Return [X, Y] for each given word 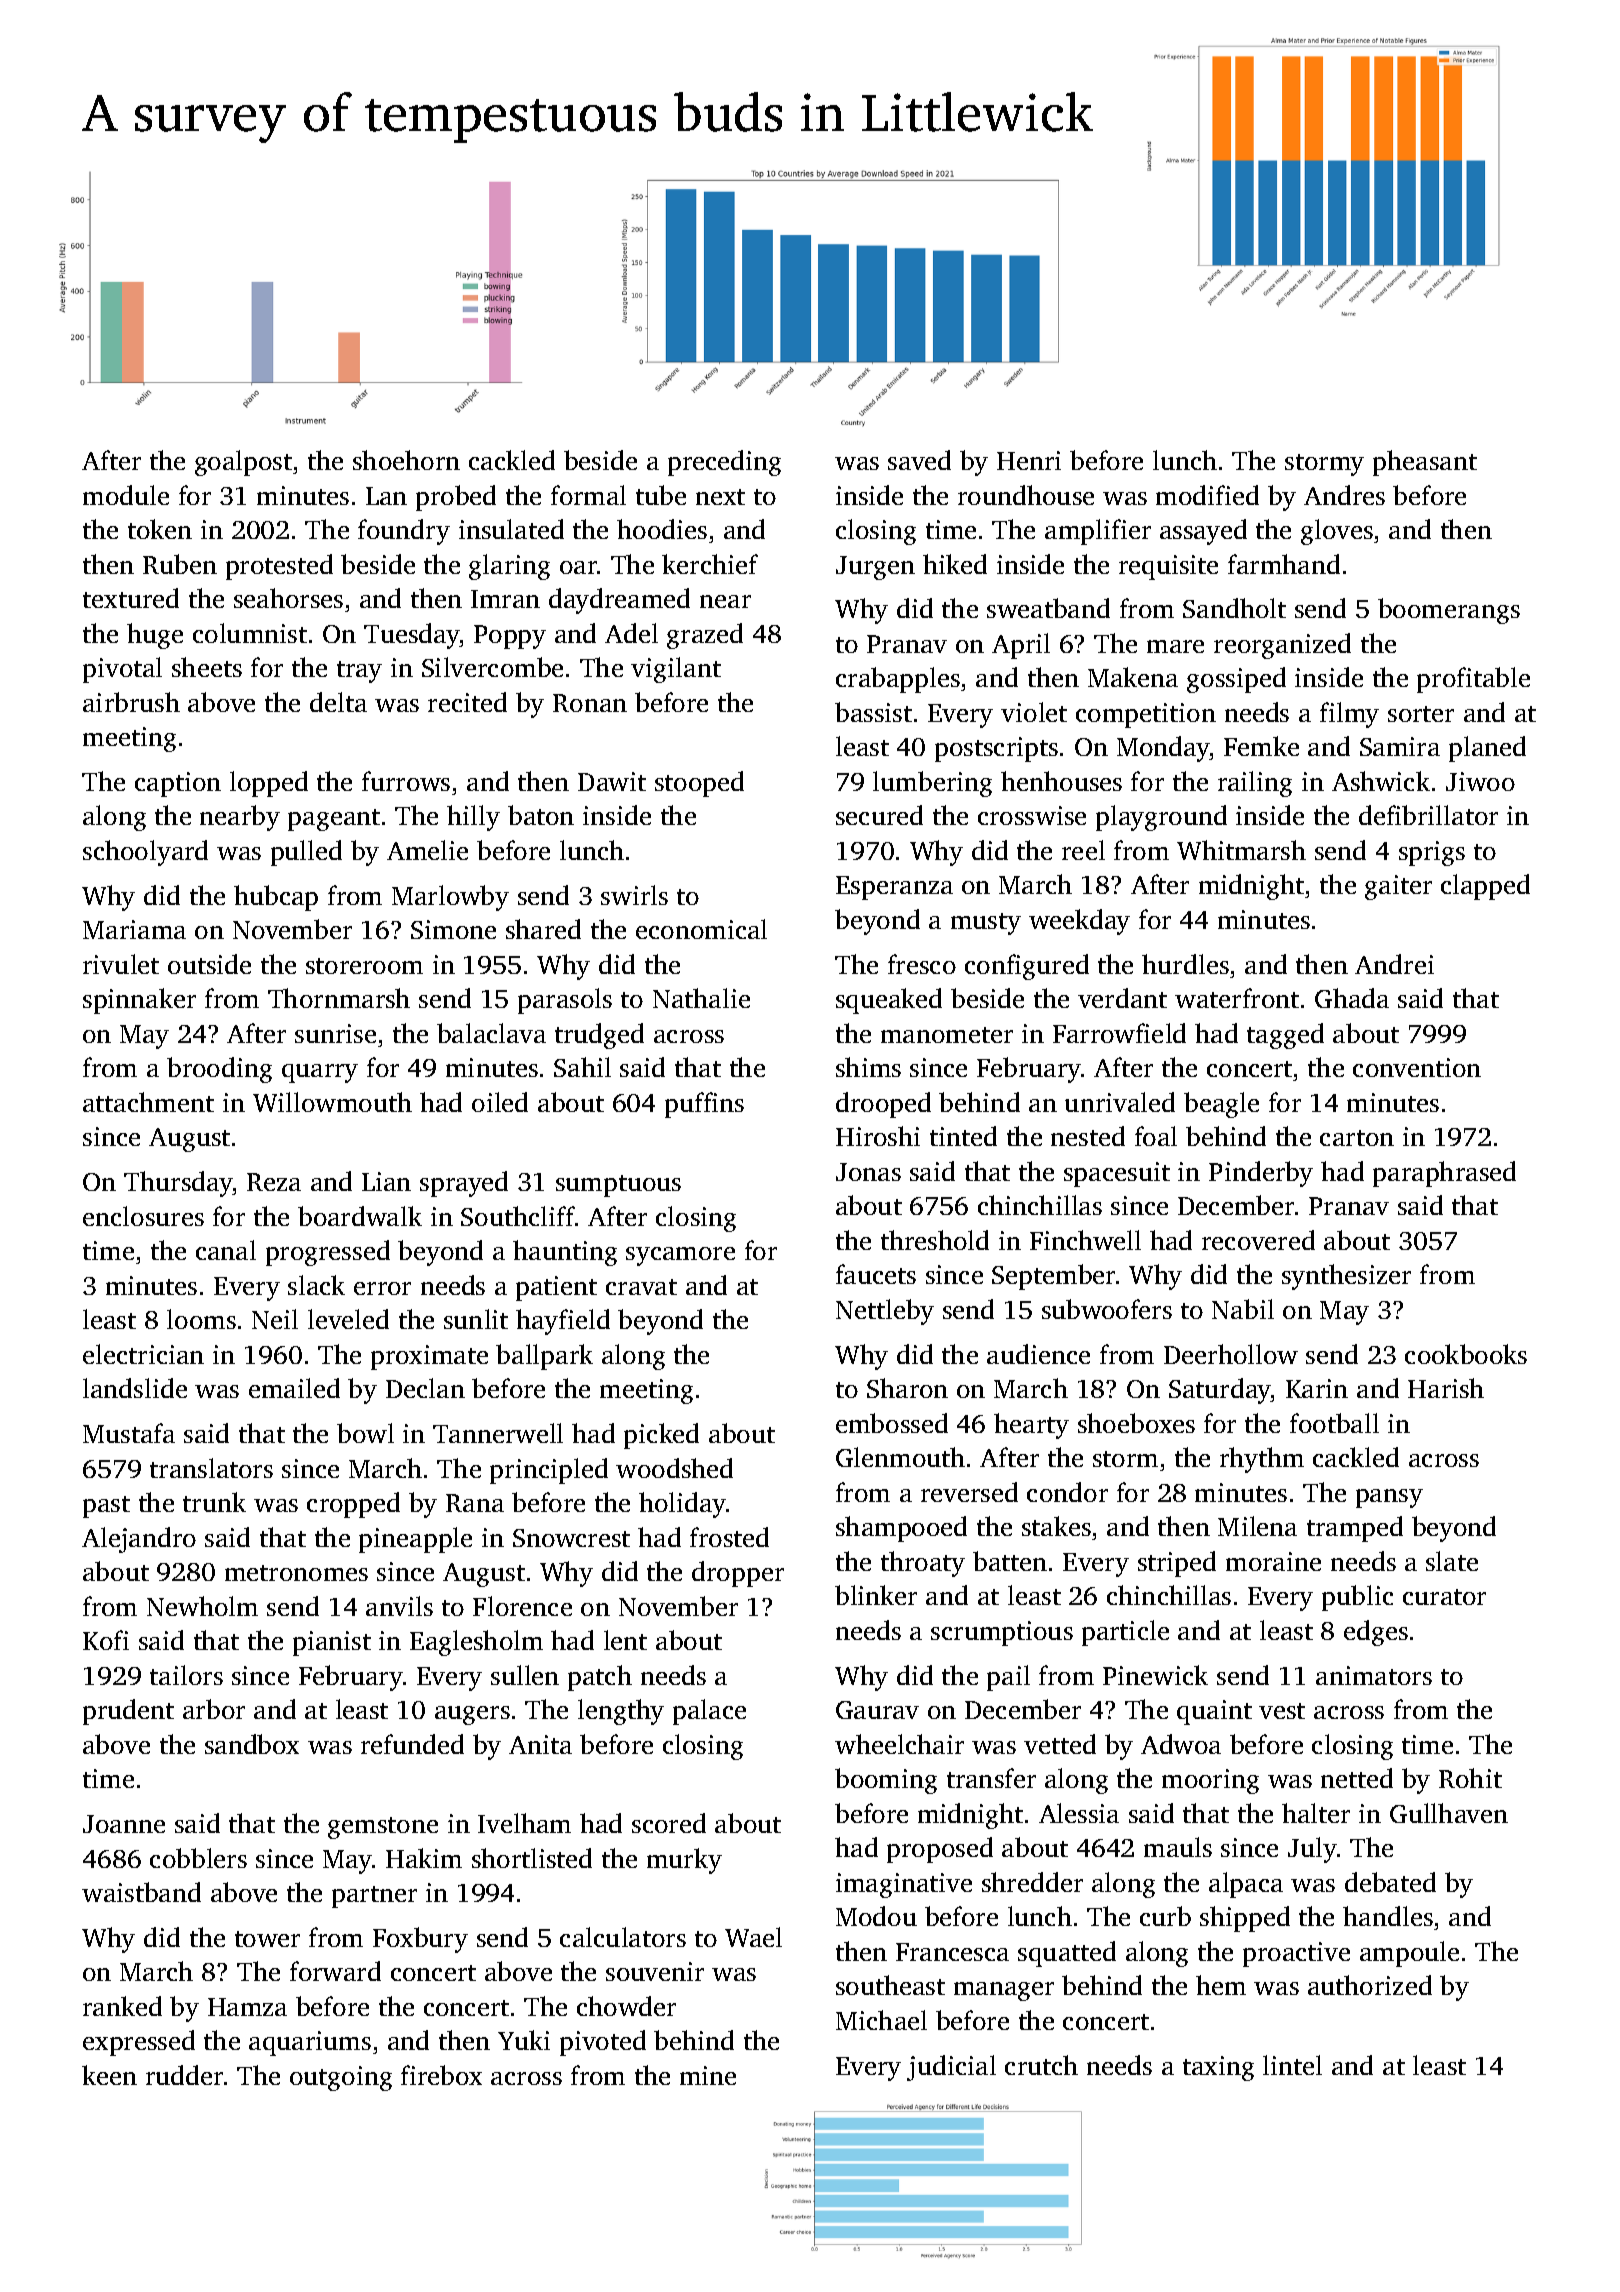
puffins [704, 1105]
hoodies [662, 529]
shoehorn [406, 460]
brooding [219, 1070]
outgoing [341, 2078]
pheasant [1425, 463]
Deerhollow [1231, 1354]
